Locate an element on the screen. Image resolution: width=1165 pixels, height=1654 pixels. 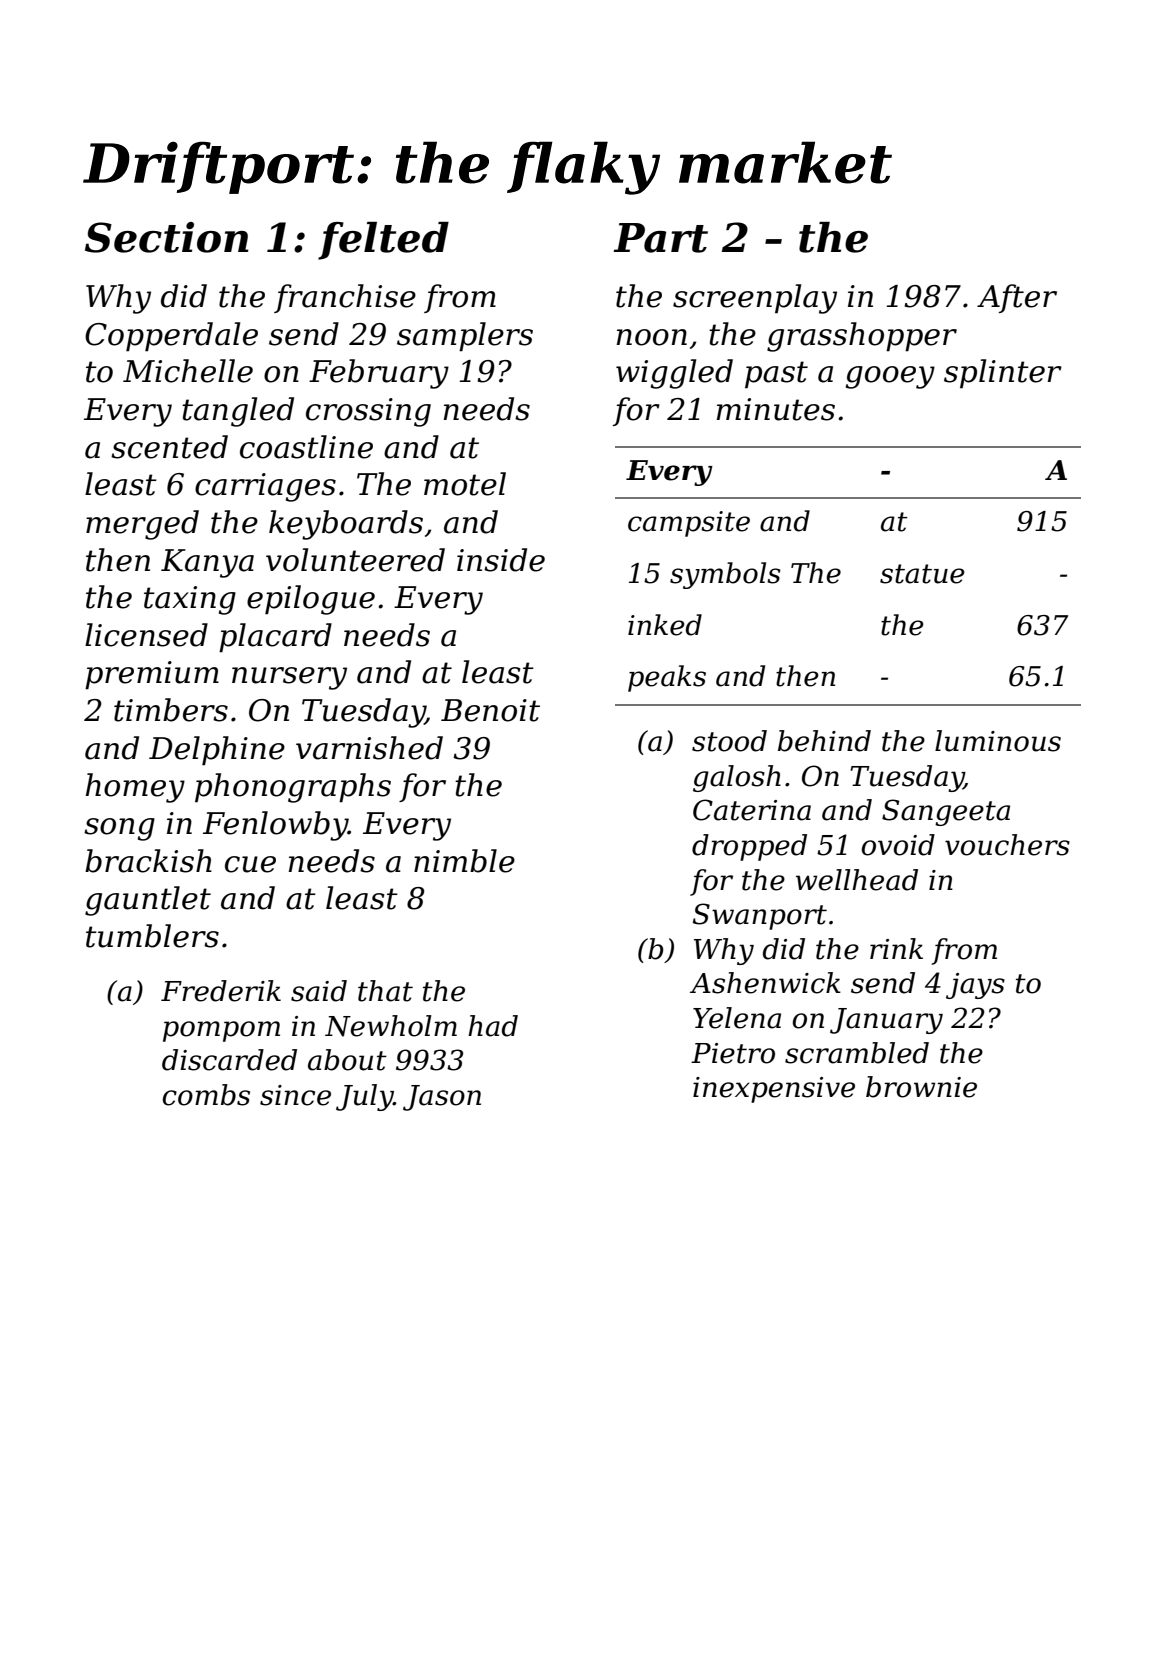
Michelle is located at coordinates (188, 371).
